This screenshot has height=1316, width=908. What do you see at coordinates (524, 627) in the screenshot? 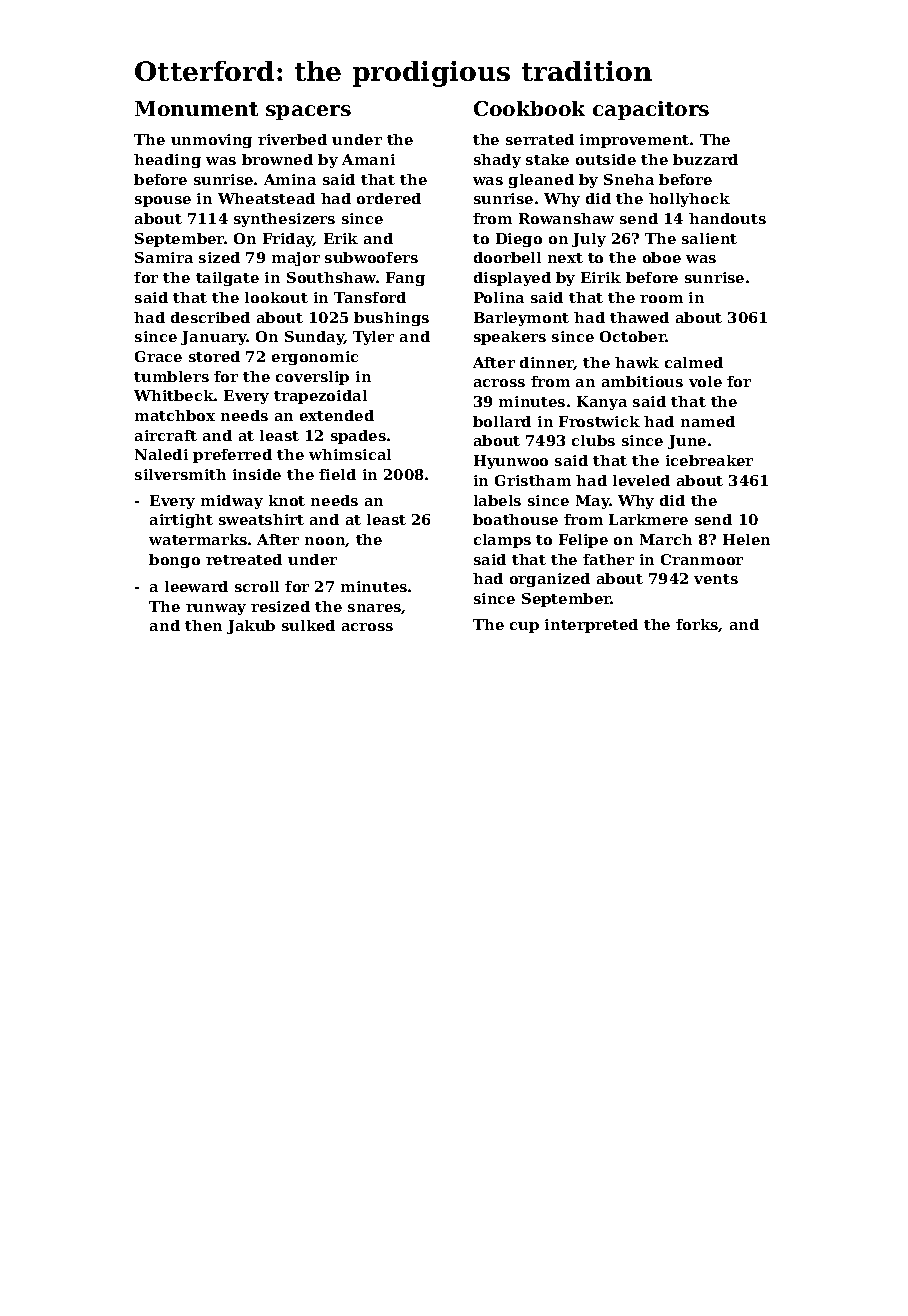
I see `cup` at bounding box center [524, 627].
